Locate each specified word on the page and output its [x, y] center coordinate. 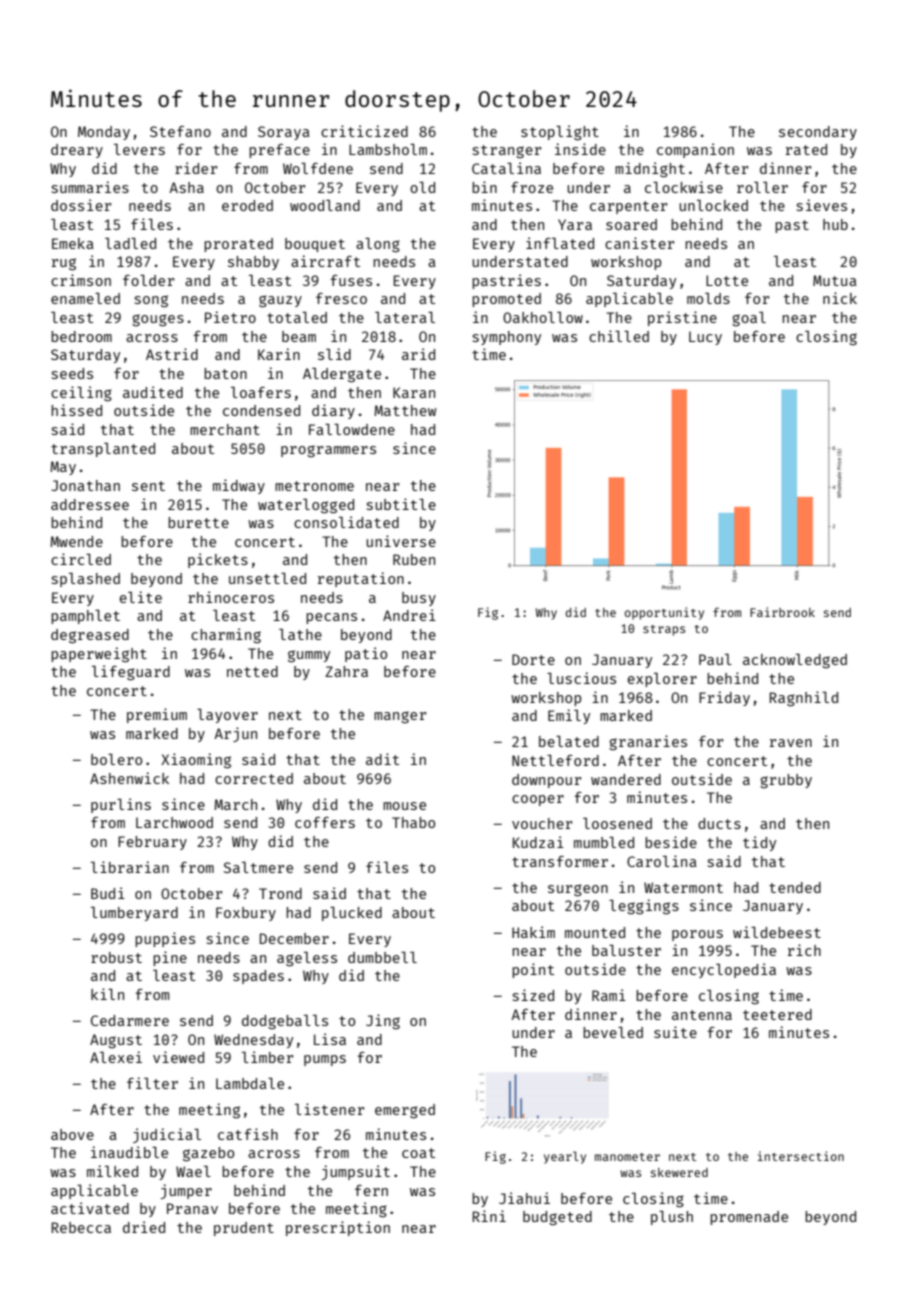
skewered [679, 1172]
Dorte [533, 659]
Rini [489, 1216]
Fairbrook [782, 612]
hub [835, 224]
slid [334, 354]
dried [144, 1227]
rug [64, 264]
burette [198, 522]
